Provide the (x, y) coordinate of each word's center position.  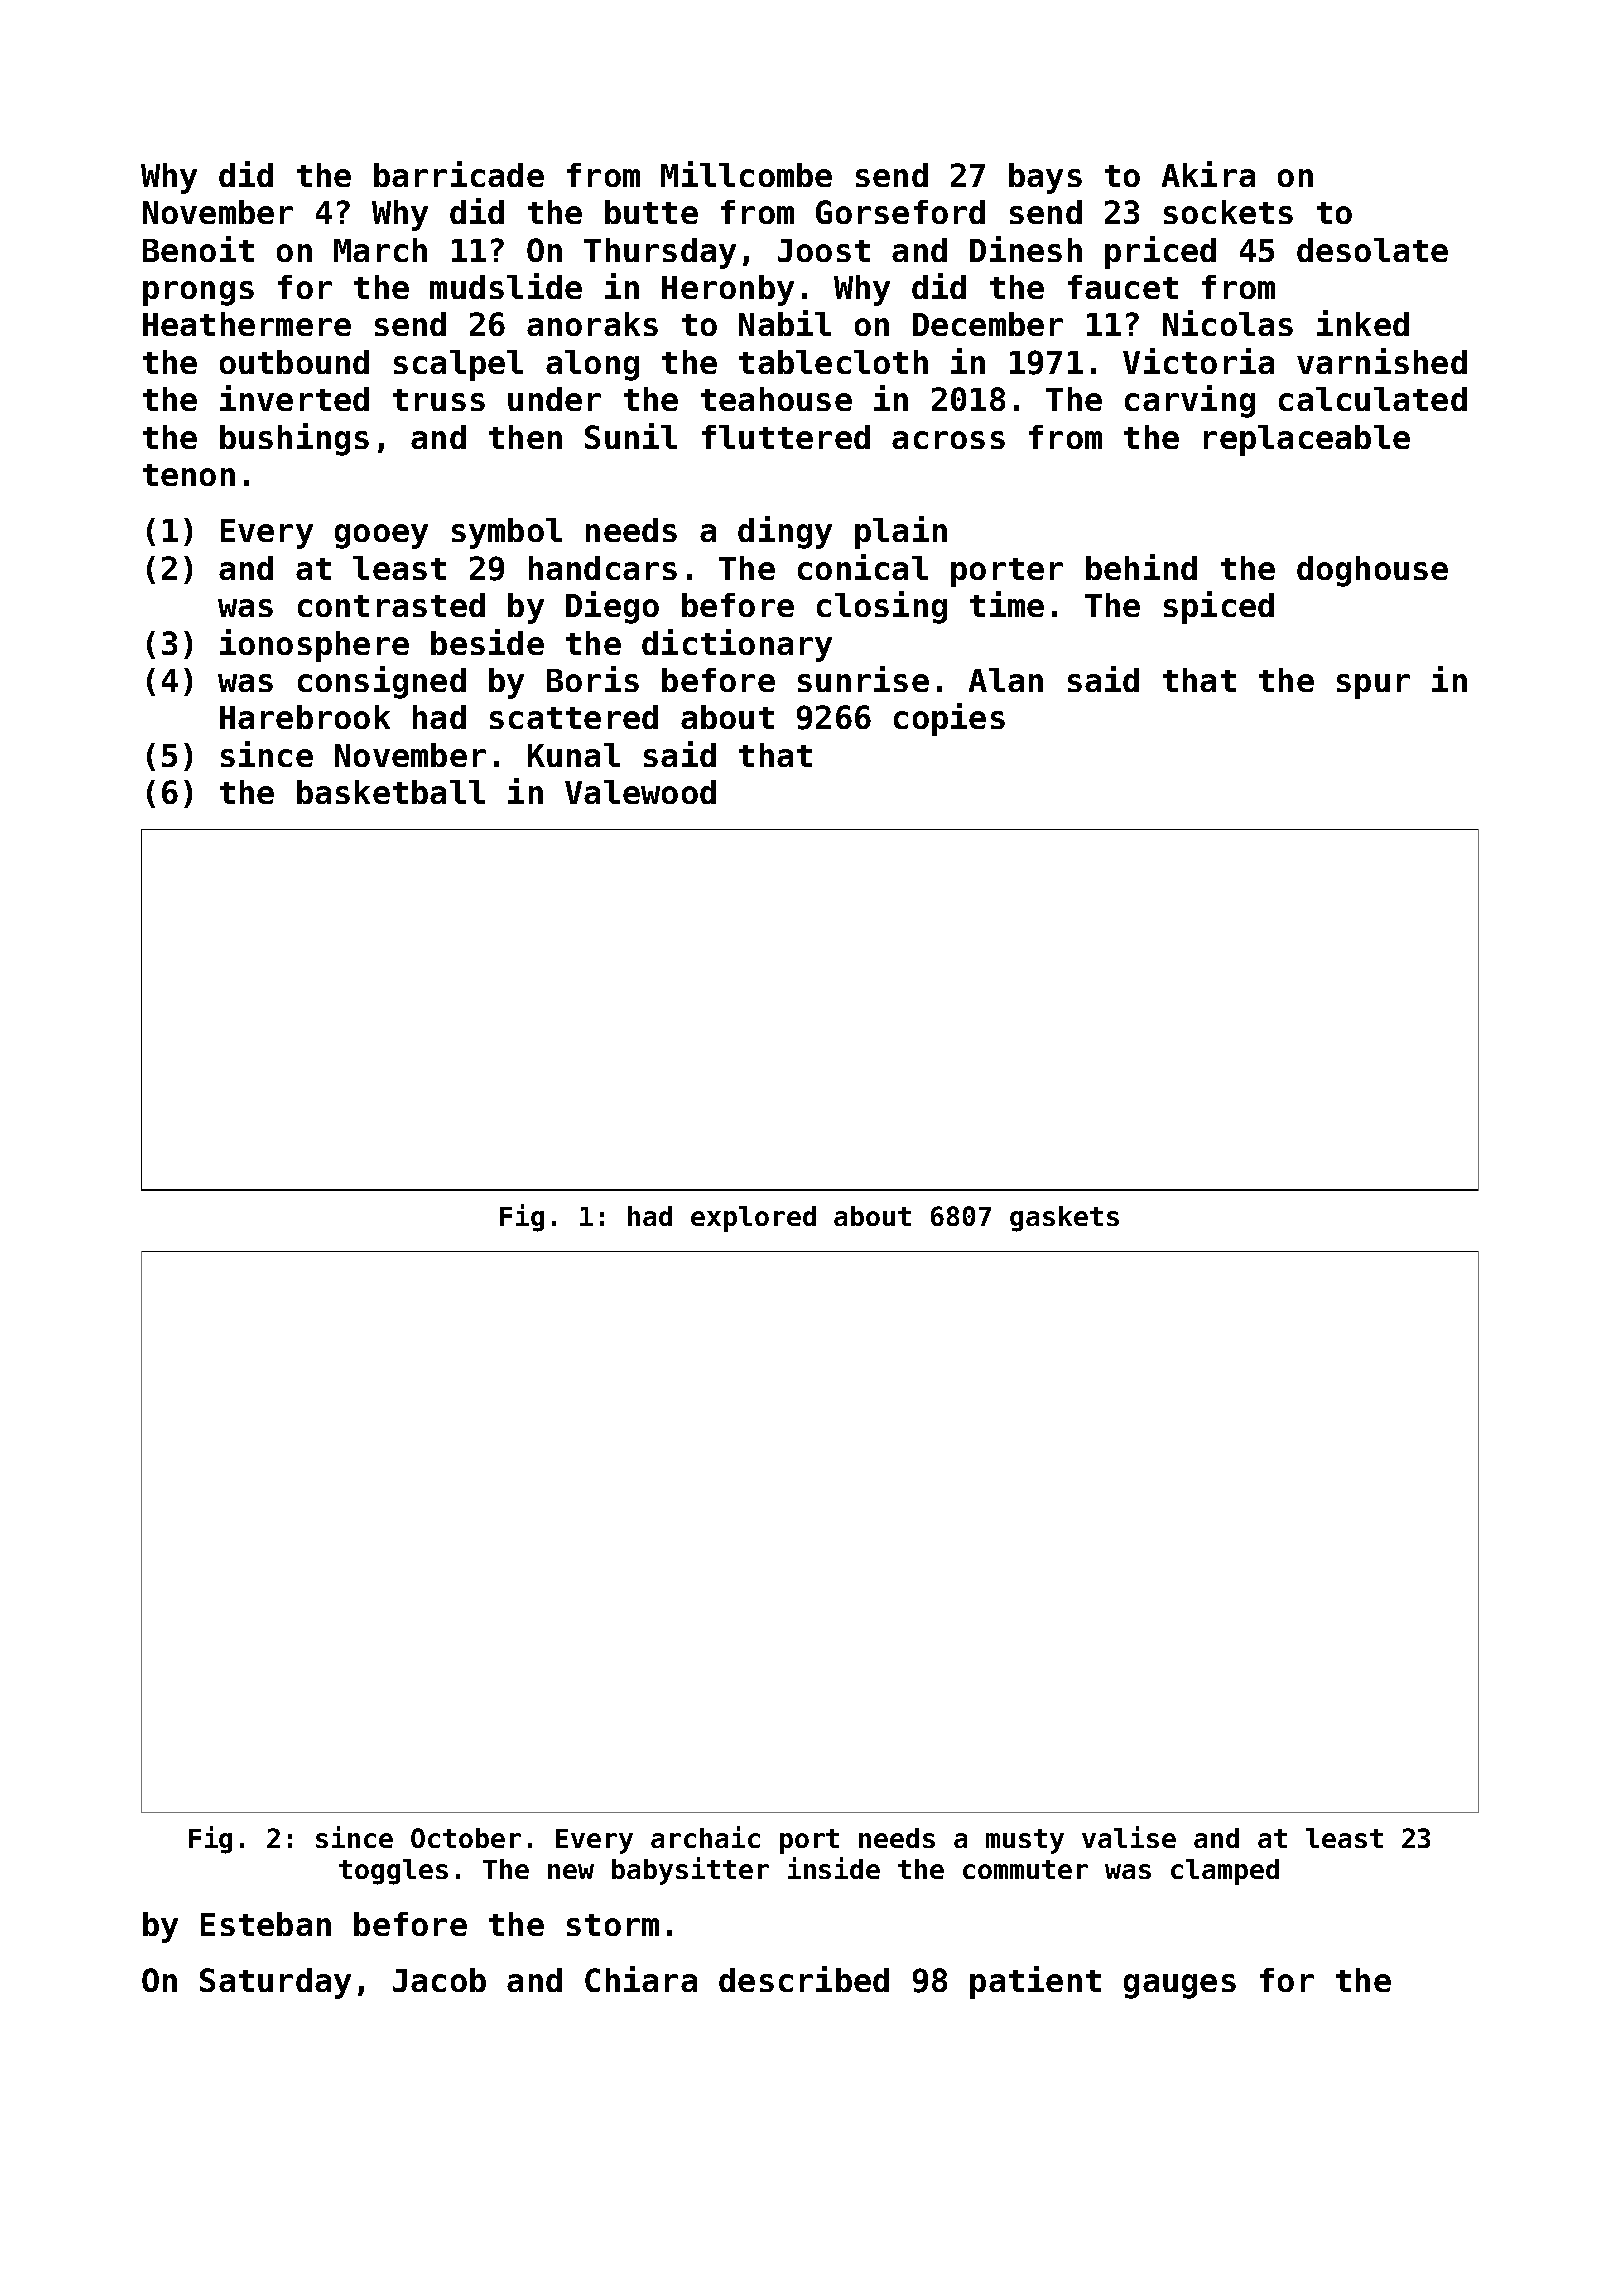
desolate (1372, 250)
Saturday (275, 1983)
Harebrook (305, 717)
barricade (459, 174)
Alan (1006, 680)
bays (1045, 178)
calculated (1373, 399)
